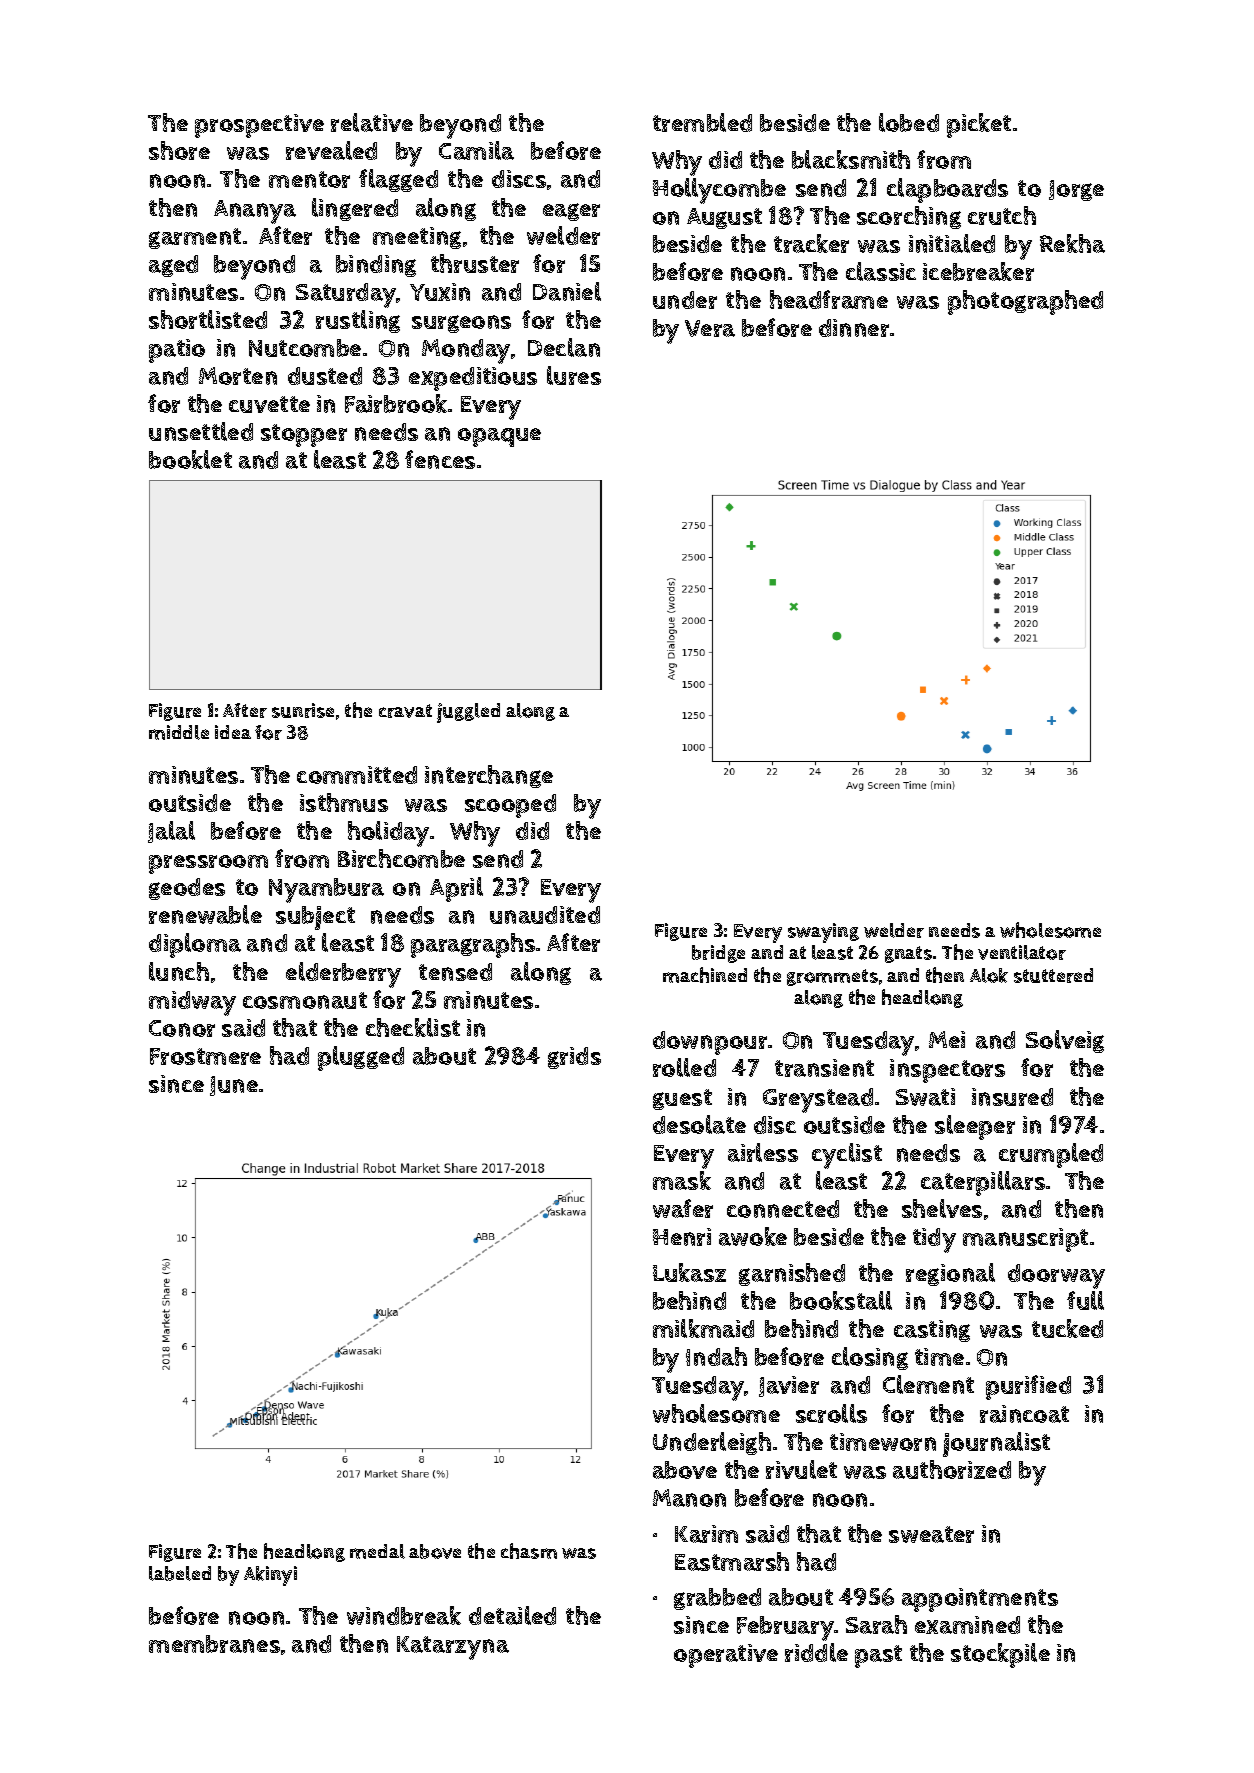 This screenshot has width=1254, height=1773. What do you see at coordinates (499, 437) in the screenshot?
I see `opaque` at bounding box center [499, 437].
